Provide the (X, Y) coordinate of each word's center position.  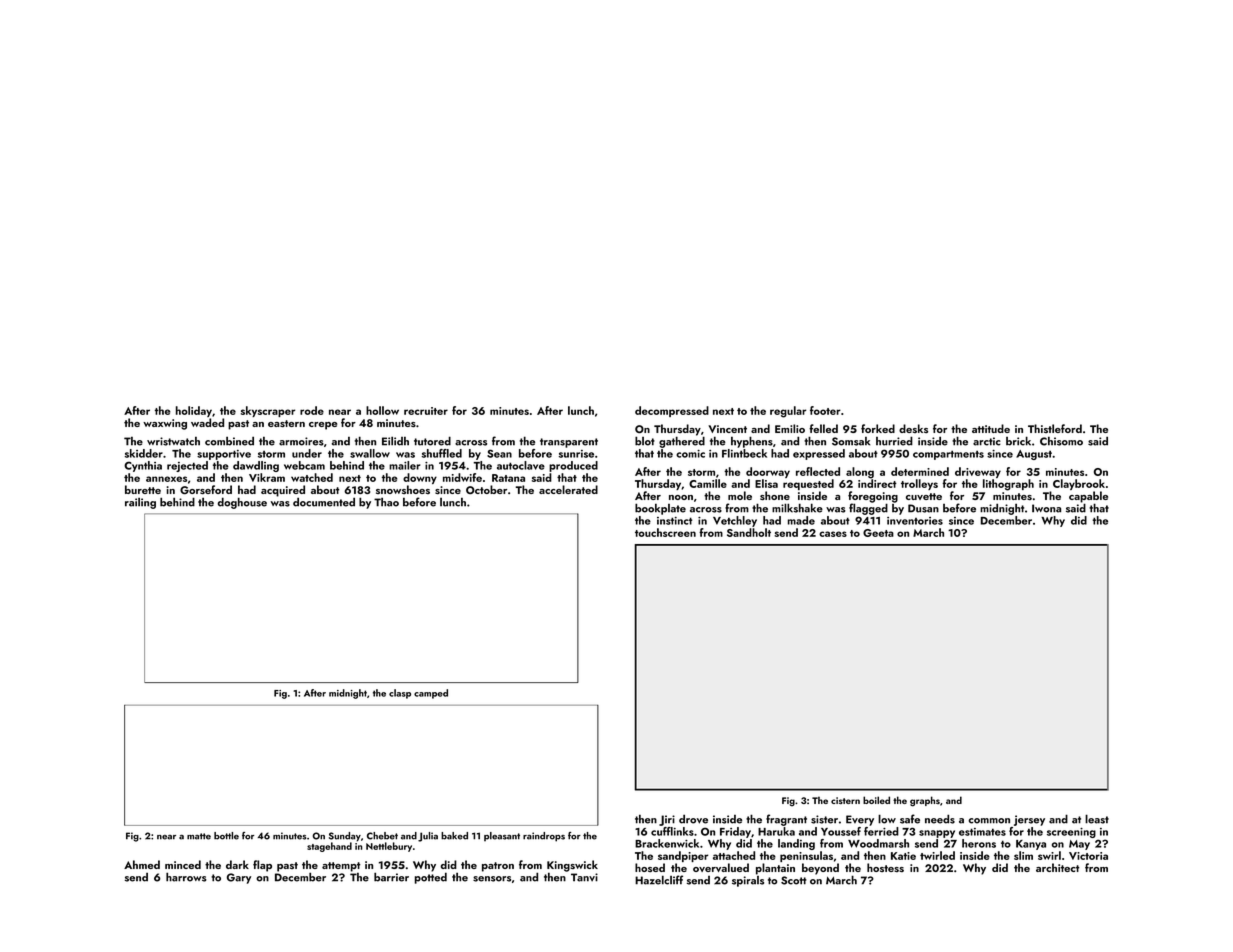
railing (140, 503)
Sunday (345, 837)
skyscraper (268, 411)
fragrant (786, 820)
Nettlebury (389, 847)
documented (324, 502)
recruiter (426, 411)
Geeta (878, 533)
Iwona (1046, 508)
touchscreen (665, 532)
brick (1018, 441)
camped (431, 694)
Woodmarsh (878, 843)
